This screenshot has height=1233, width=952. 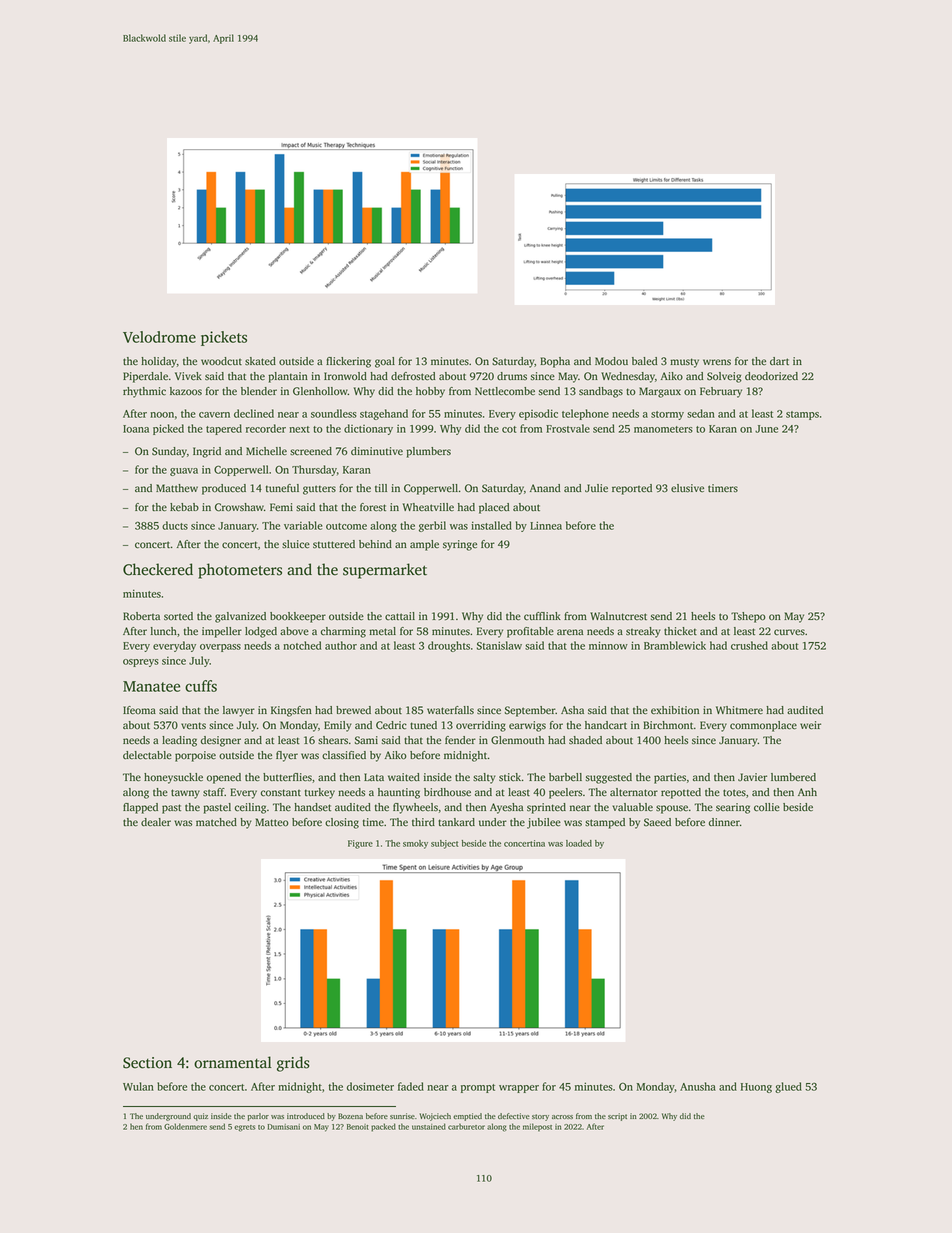 What do you see at coordinates (158, 569) in the screenshot?
I see `Checkered` at bounding box center [158, 569].
